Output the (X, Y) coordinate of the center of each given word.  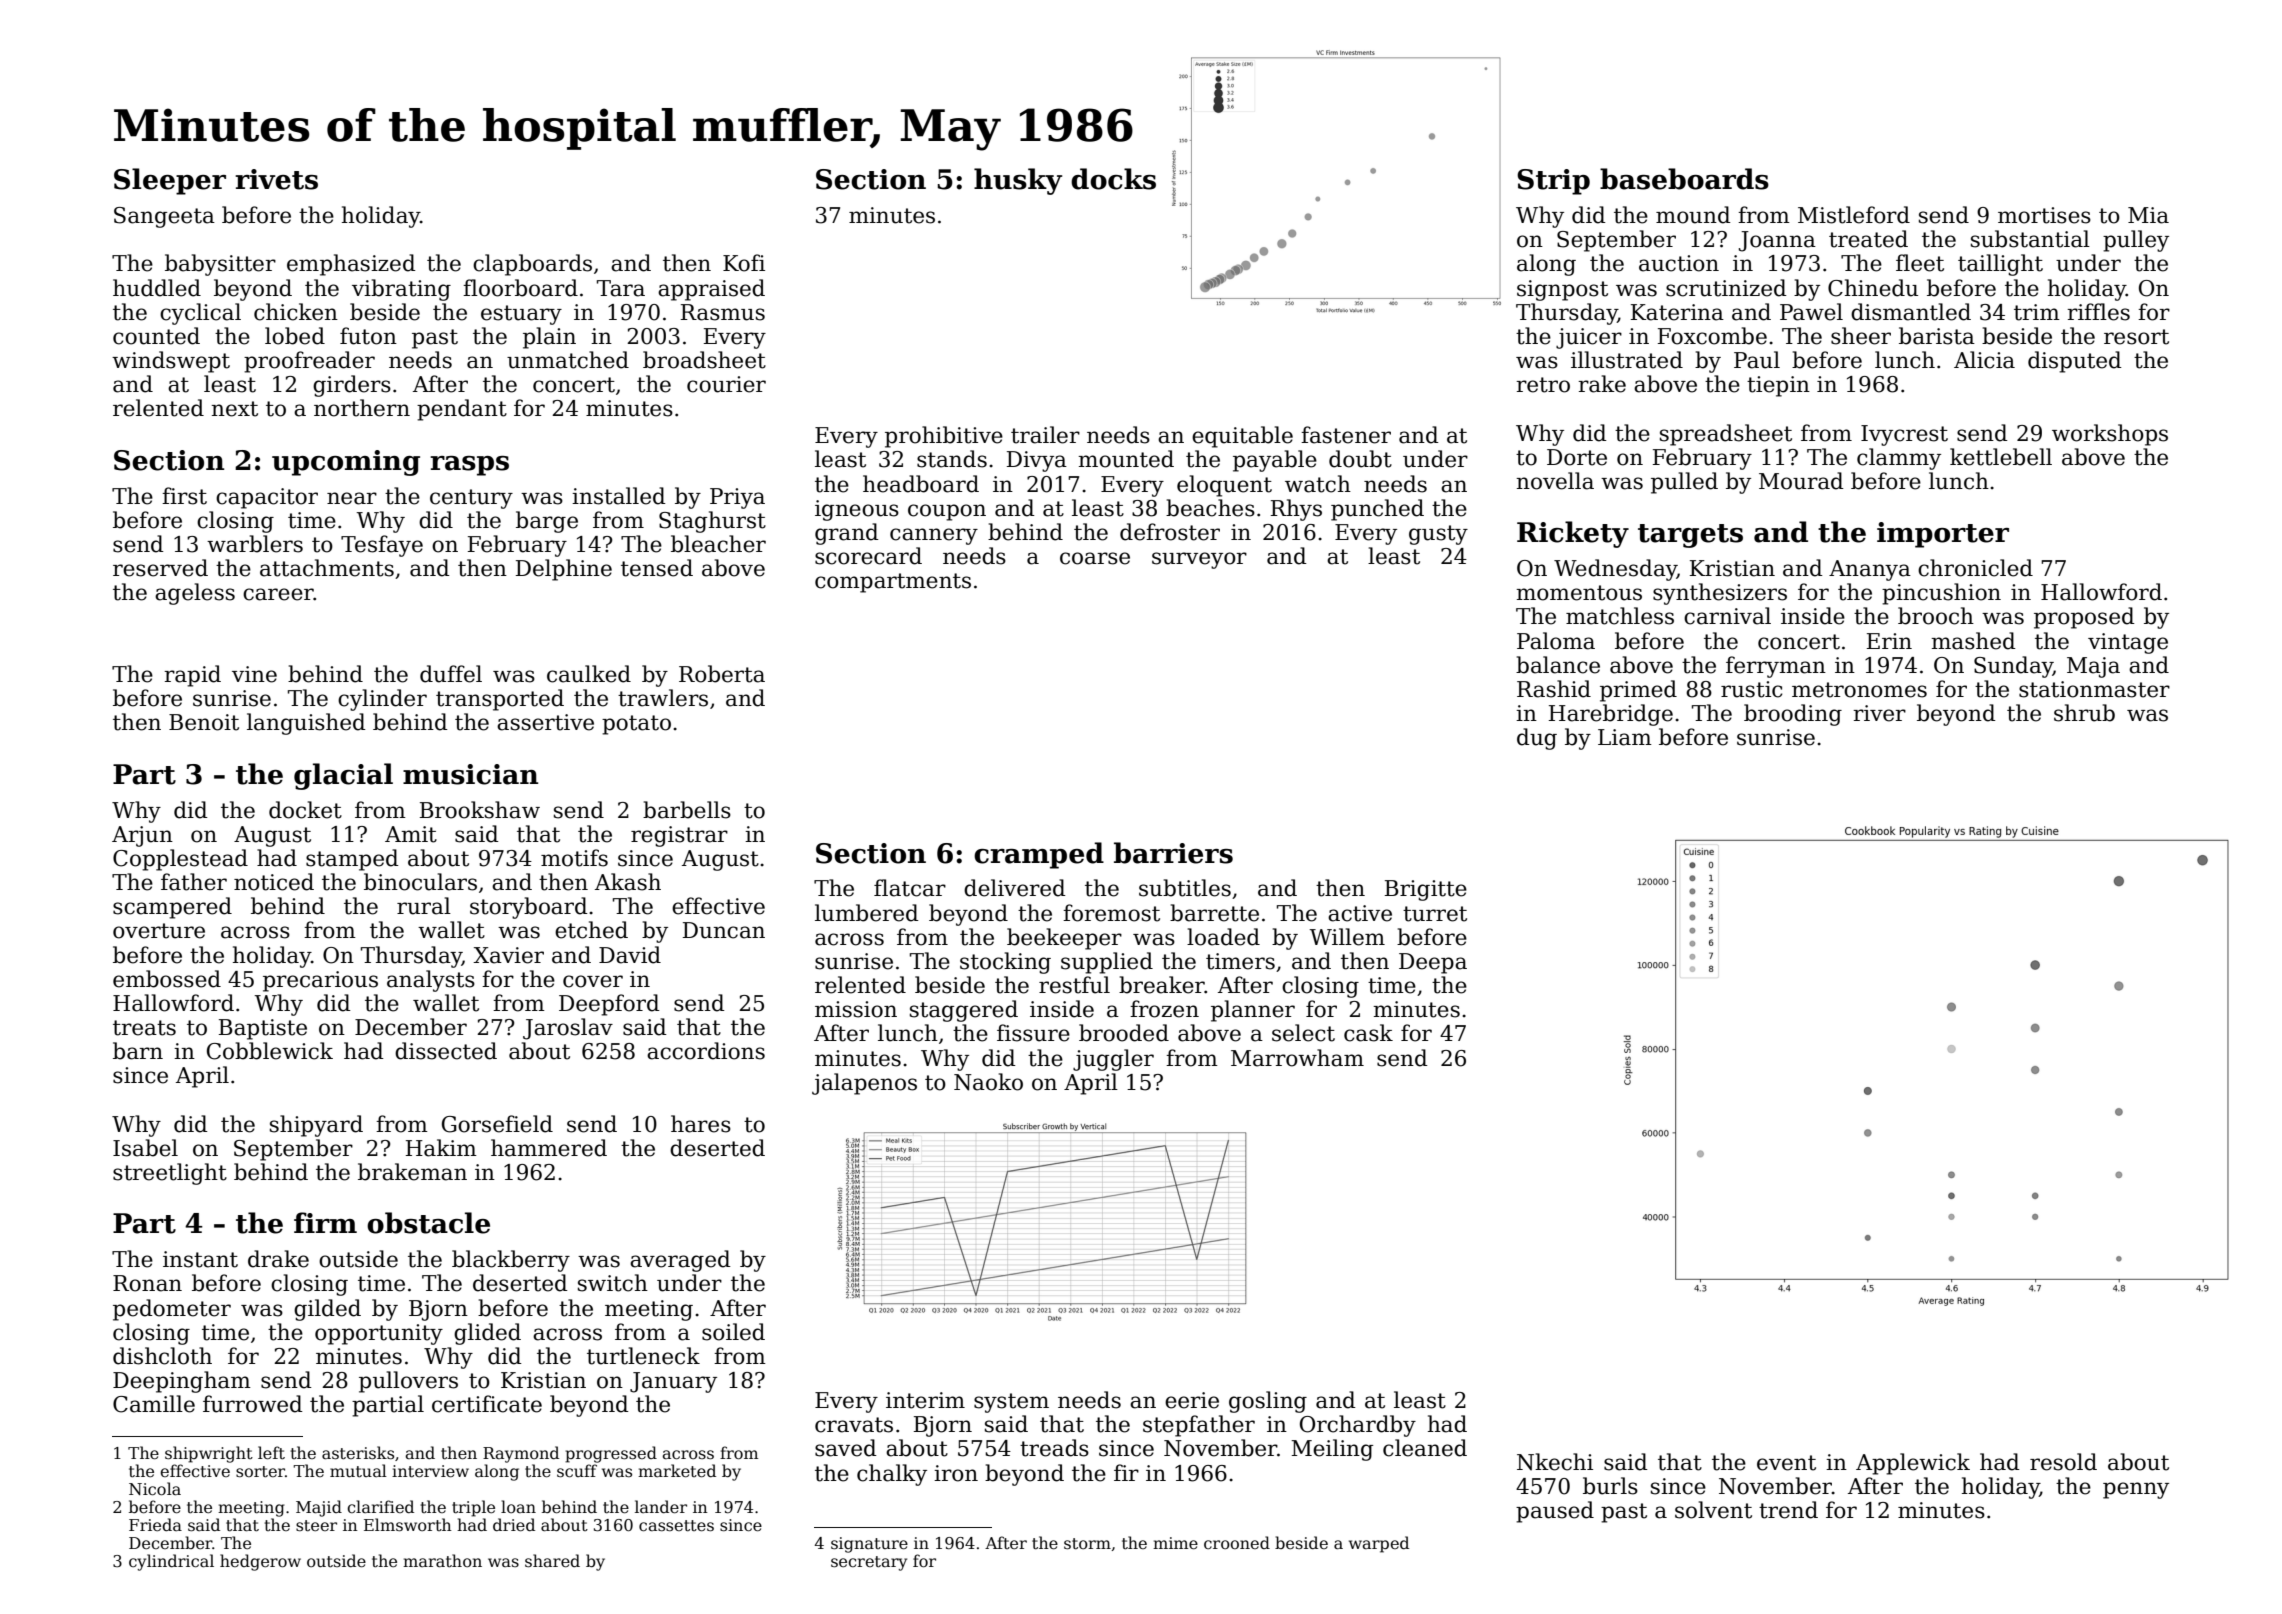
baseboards (1684, 179)
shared (552, 1561)
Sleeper (170, 181)
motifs (574, 858)
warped (1379, 1544)
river (1879, 713)
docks (1113, 179)
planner (1253, 1011)
